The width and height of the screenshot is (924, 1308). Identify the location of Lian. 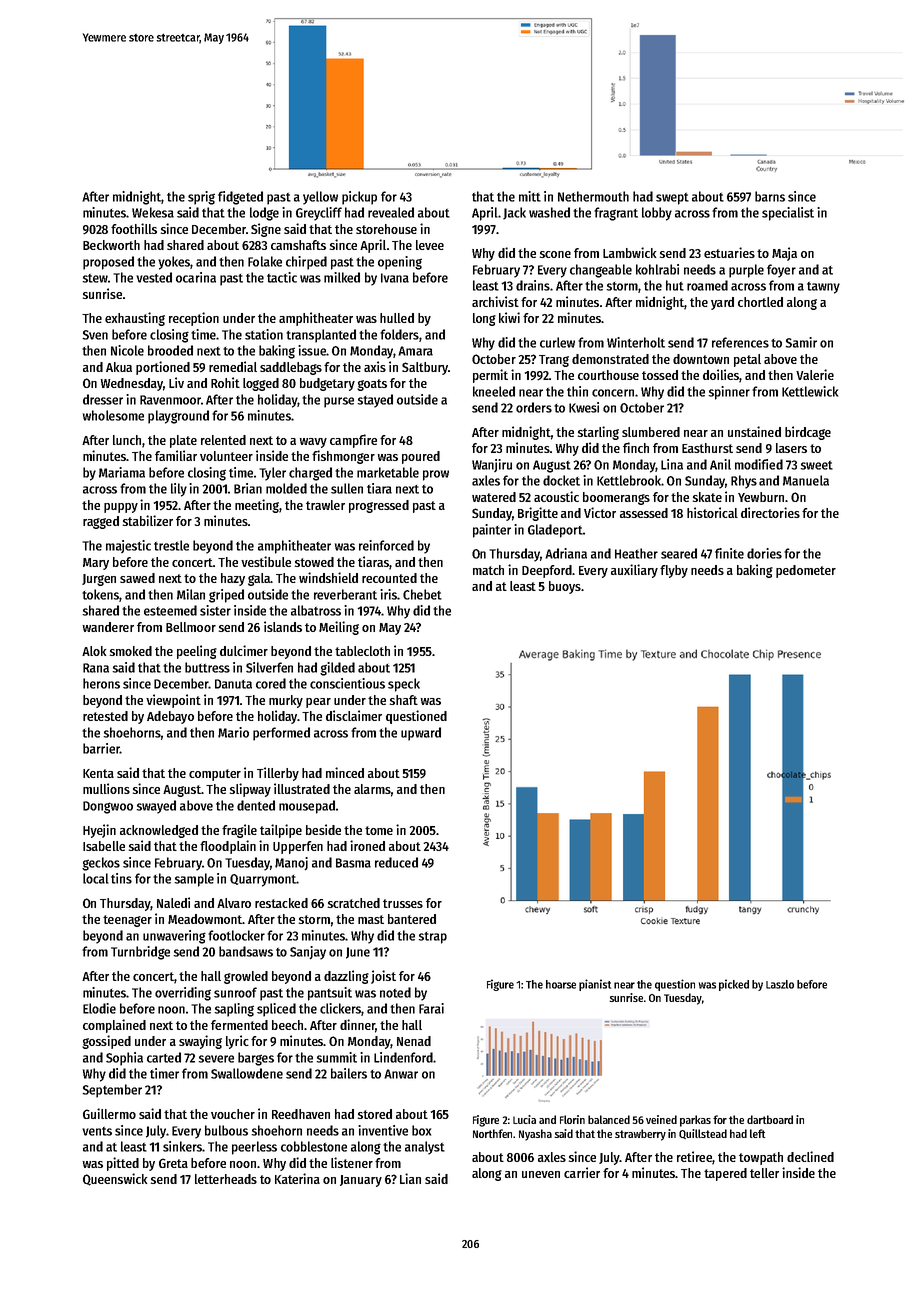
(410, 1178).
